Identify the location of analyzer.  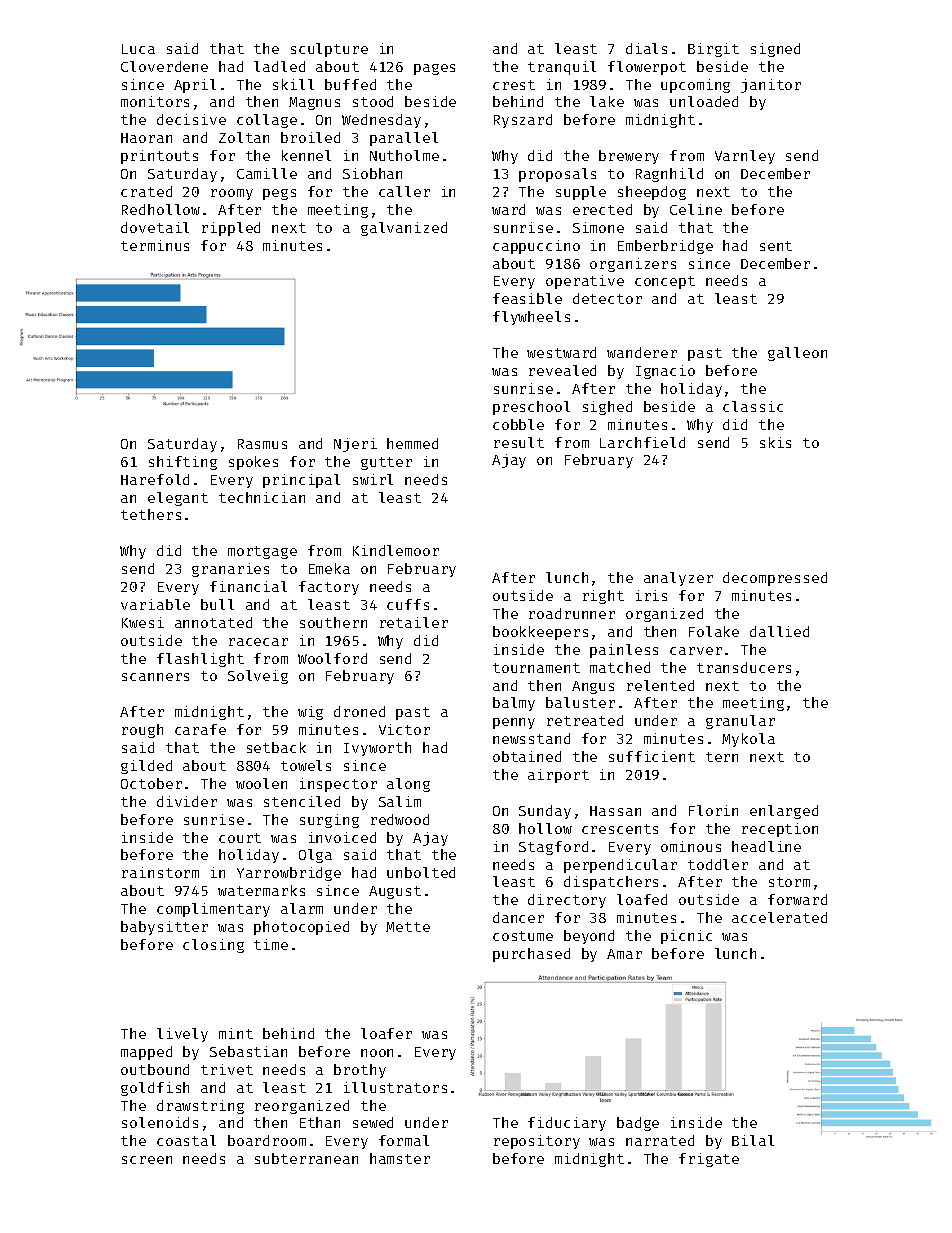
(678, 579).
